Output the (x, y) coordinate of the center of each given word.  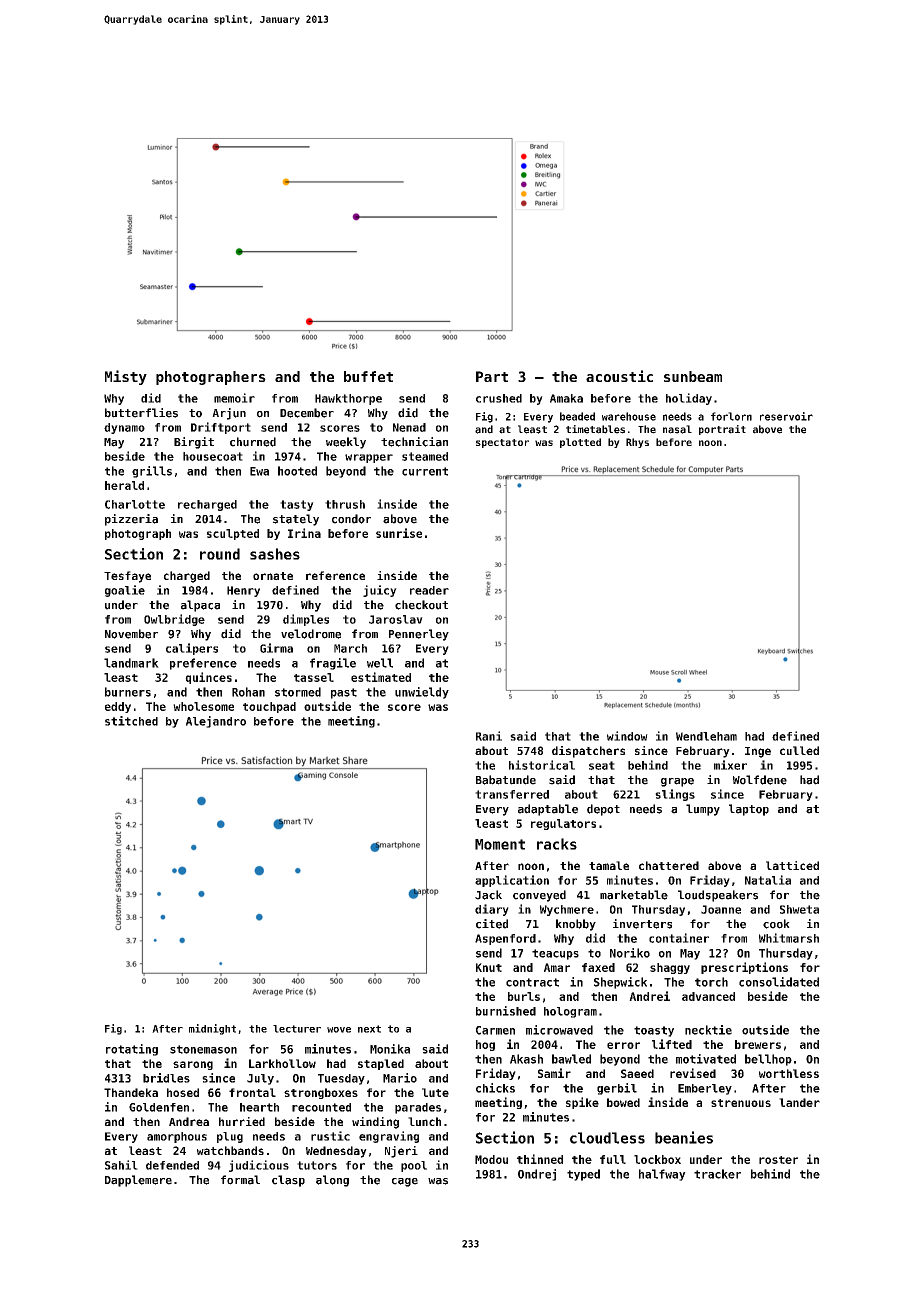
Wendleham (706, 736)
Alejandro (216, 722)
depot (603, 810)
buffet (368, 376)
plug (230, 1137)
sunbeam (693, 376)
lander (799, 1102)
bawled (571, 1059)
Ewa (259, 471)
